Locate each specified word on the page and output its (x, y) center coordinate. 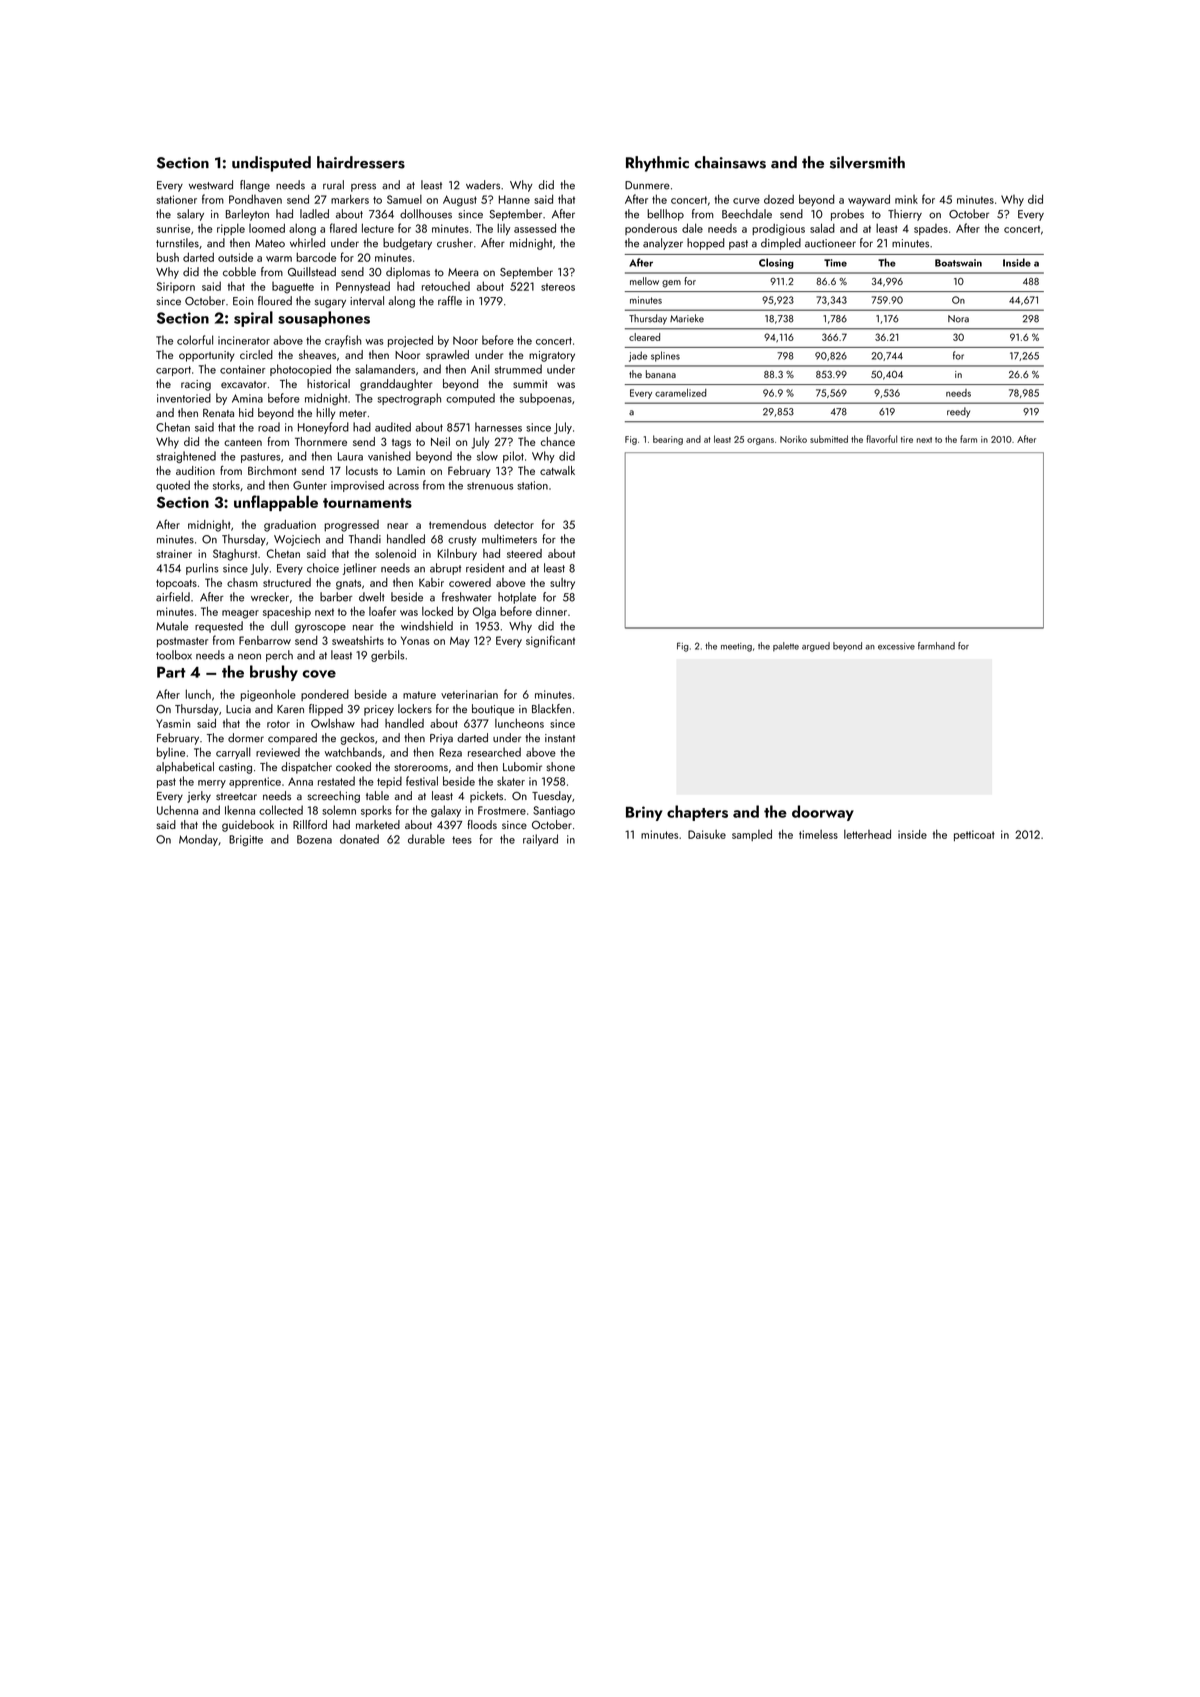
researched (494, 752)
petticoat (974, 835)
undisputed (271, 164)
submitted (829, 439)
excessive (896, 646)
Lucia (238, 709)
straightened (186, 457)
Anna (300, 782)
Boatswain (958, 263)
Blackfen (551, 709)
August (460, 201)
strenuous (490, 486)
